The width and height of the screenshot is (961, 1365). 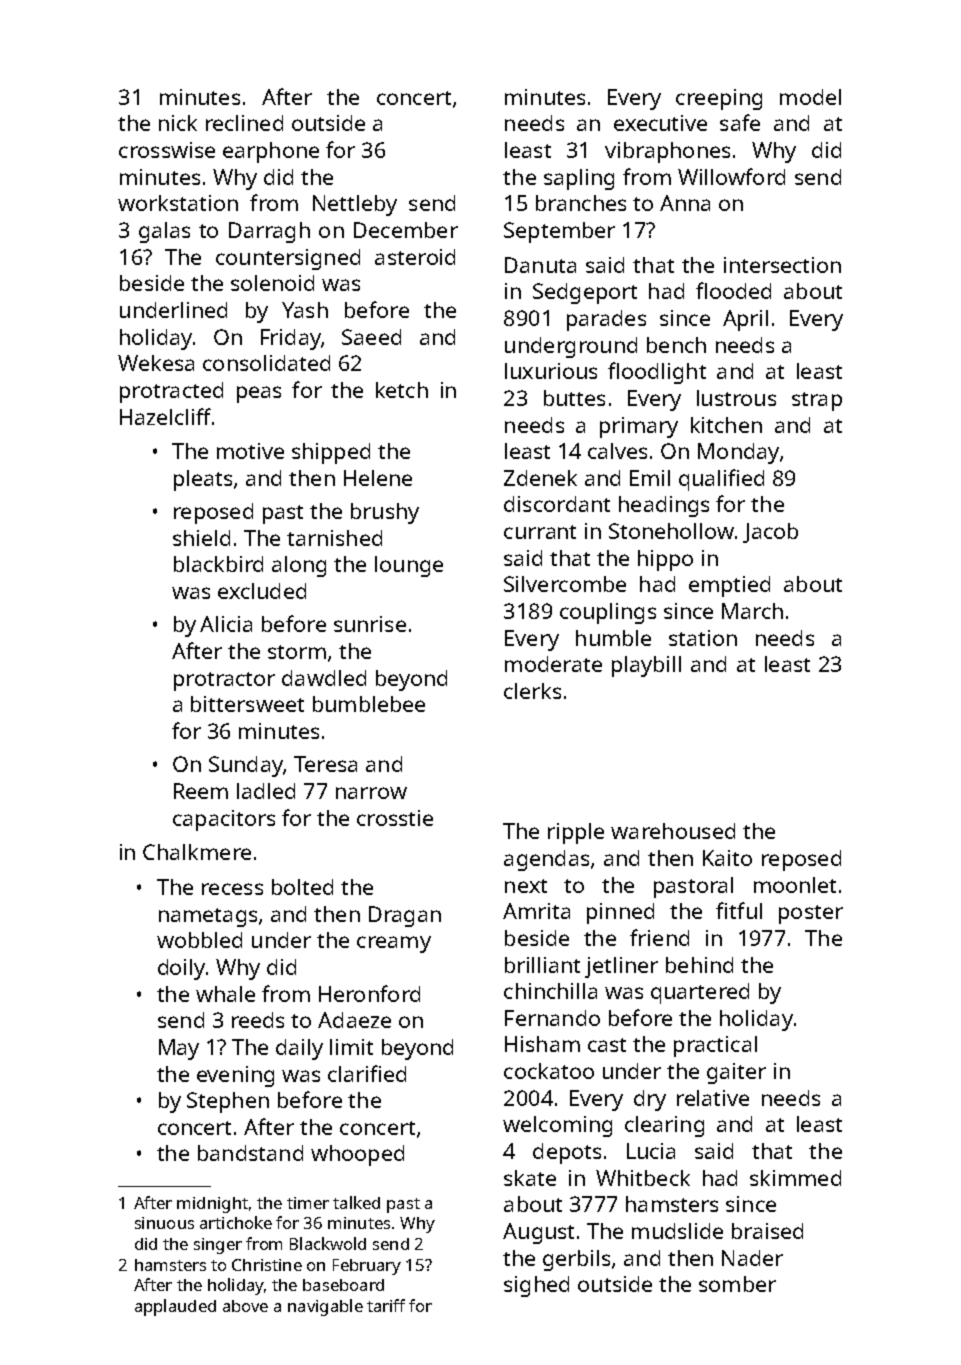 I want to click on nick, so click(x=178, y=123).
